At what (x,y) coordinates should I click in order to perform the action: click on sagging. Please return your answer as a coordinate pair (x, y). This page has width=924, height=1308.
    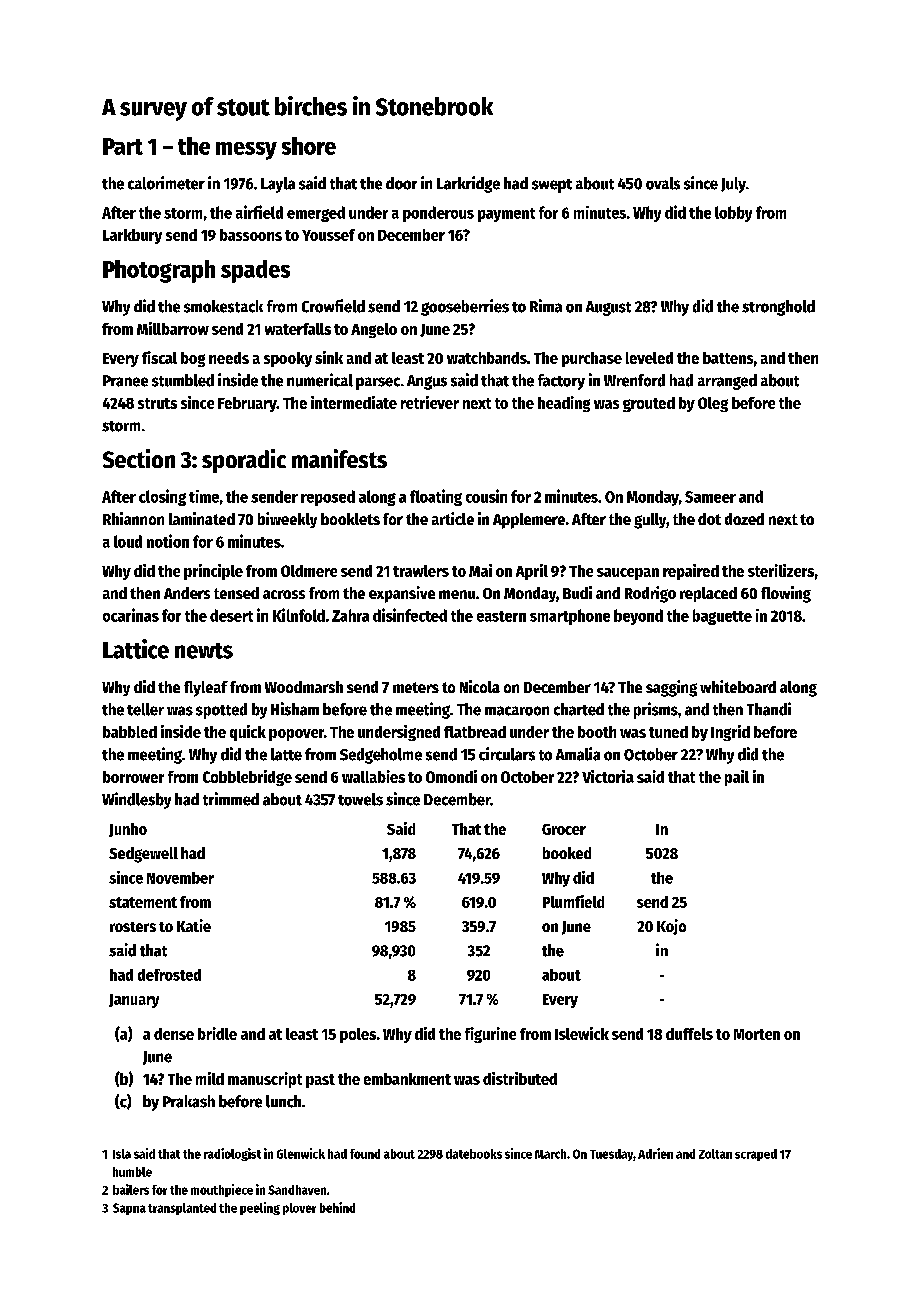
    Looking at the image, I should click on (671, 688).
